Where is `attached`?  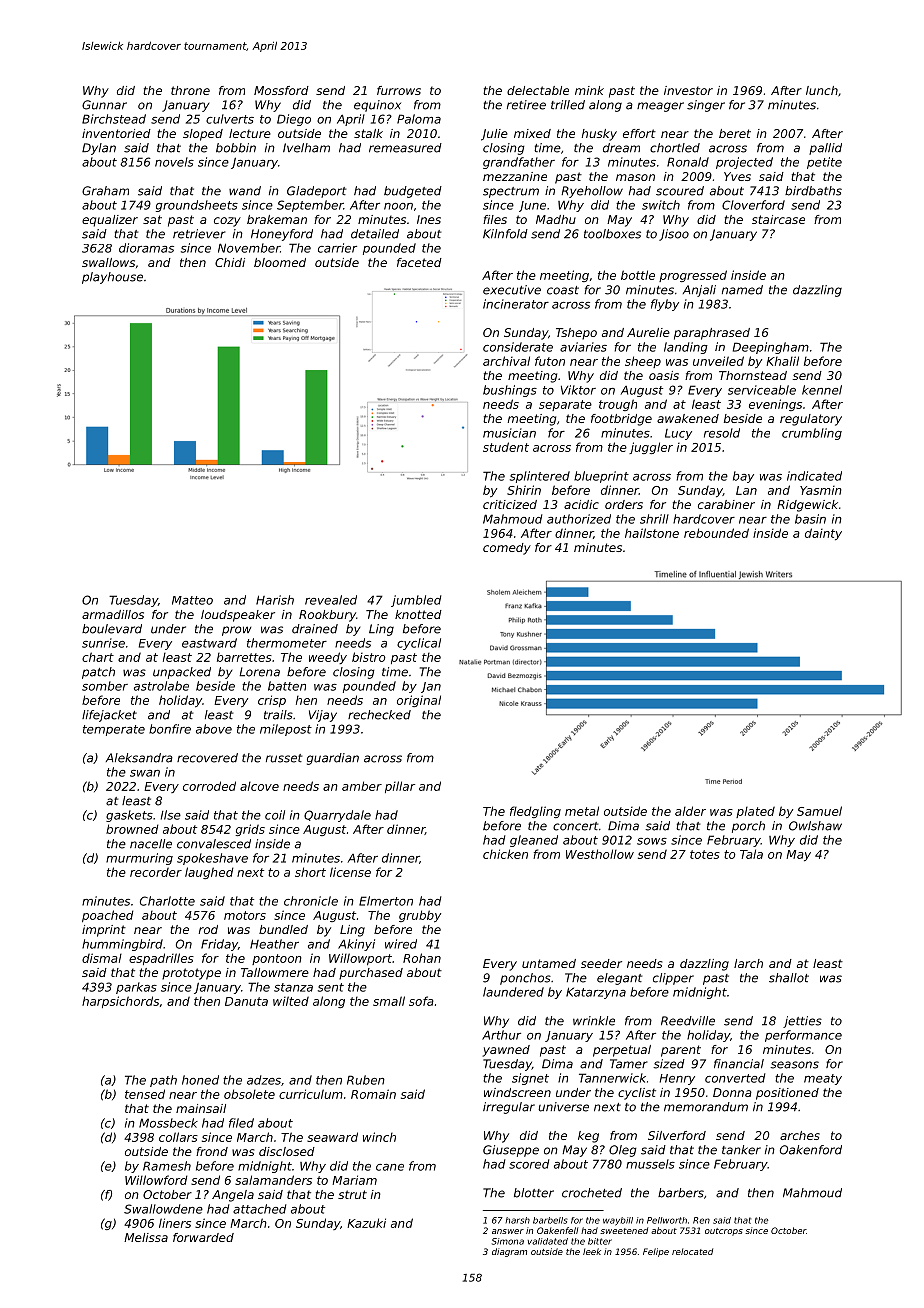
attached is located at coordinates (259, 1209).
